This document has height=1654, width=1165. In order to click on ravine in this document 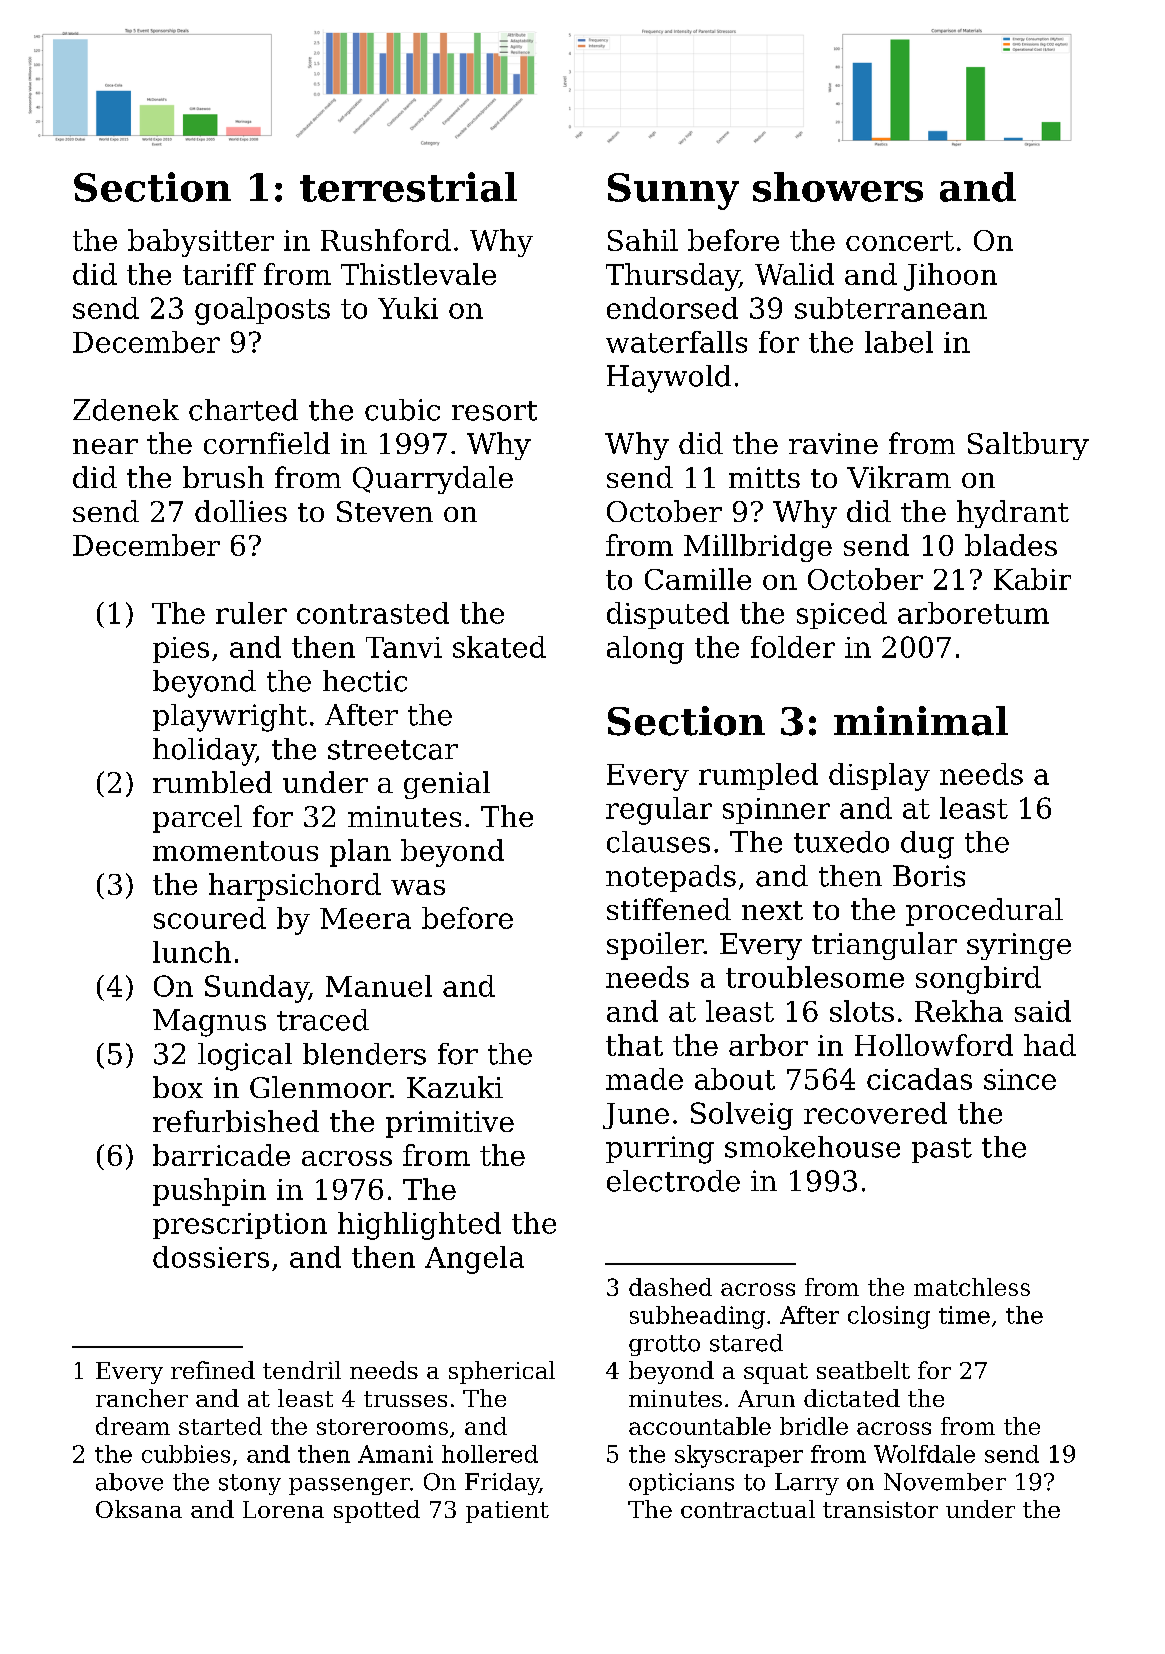, I will do `click(833, 443)`.
